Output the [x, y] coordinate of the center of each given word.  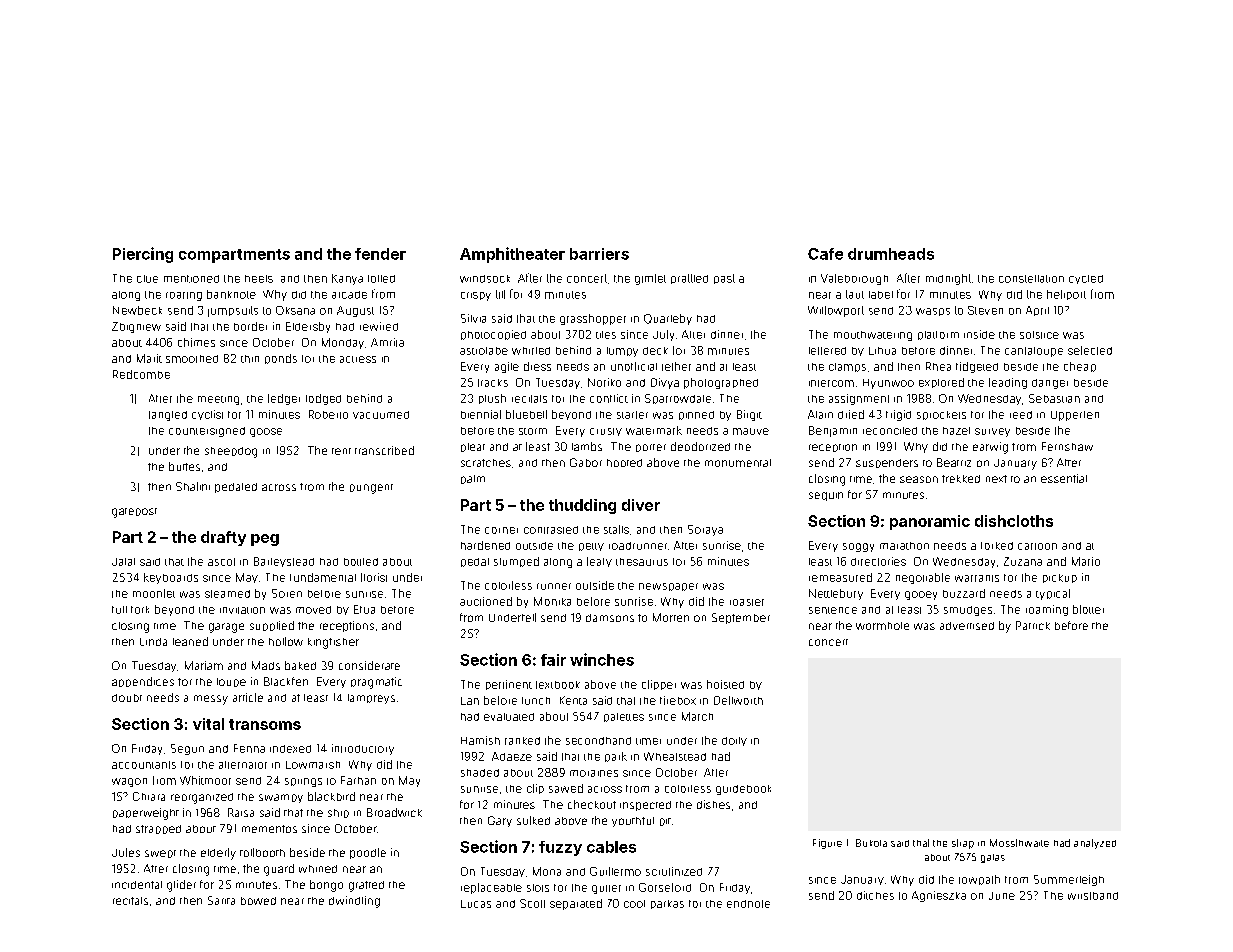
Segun [187, 749]
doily [734, 741]
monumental [738, 463]
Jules [126, 852]
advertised [967, 626]
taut [855, 294]
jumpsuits [233, 311]
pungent [371, 489]
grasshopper [593, 319]
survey [992, 432]
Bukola [871, 843]
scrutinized [674, 871]
